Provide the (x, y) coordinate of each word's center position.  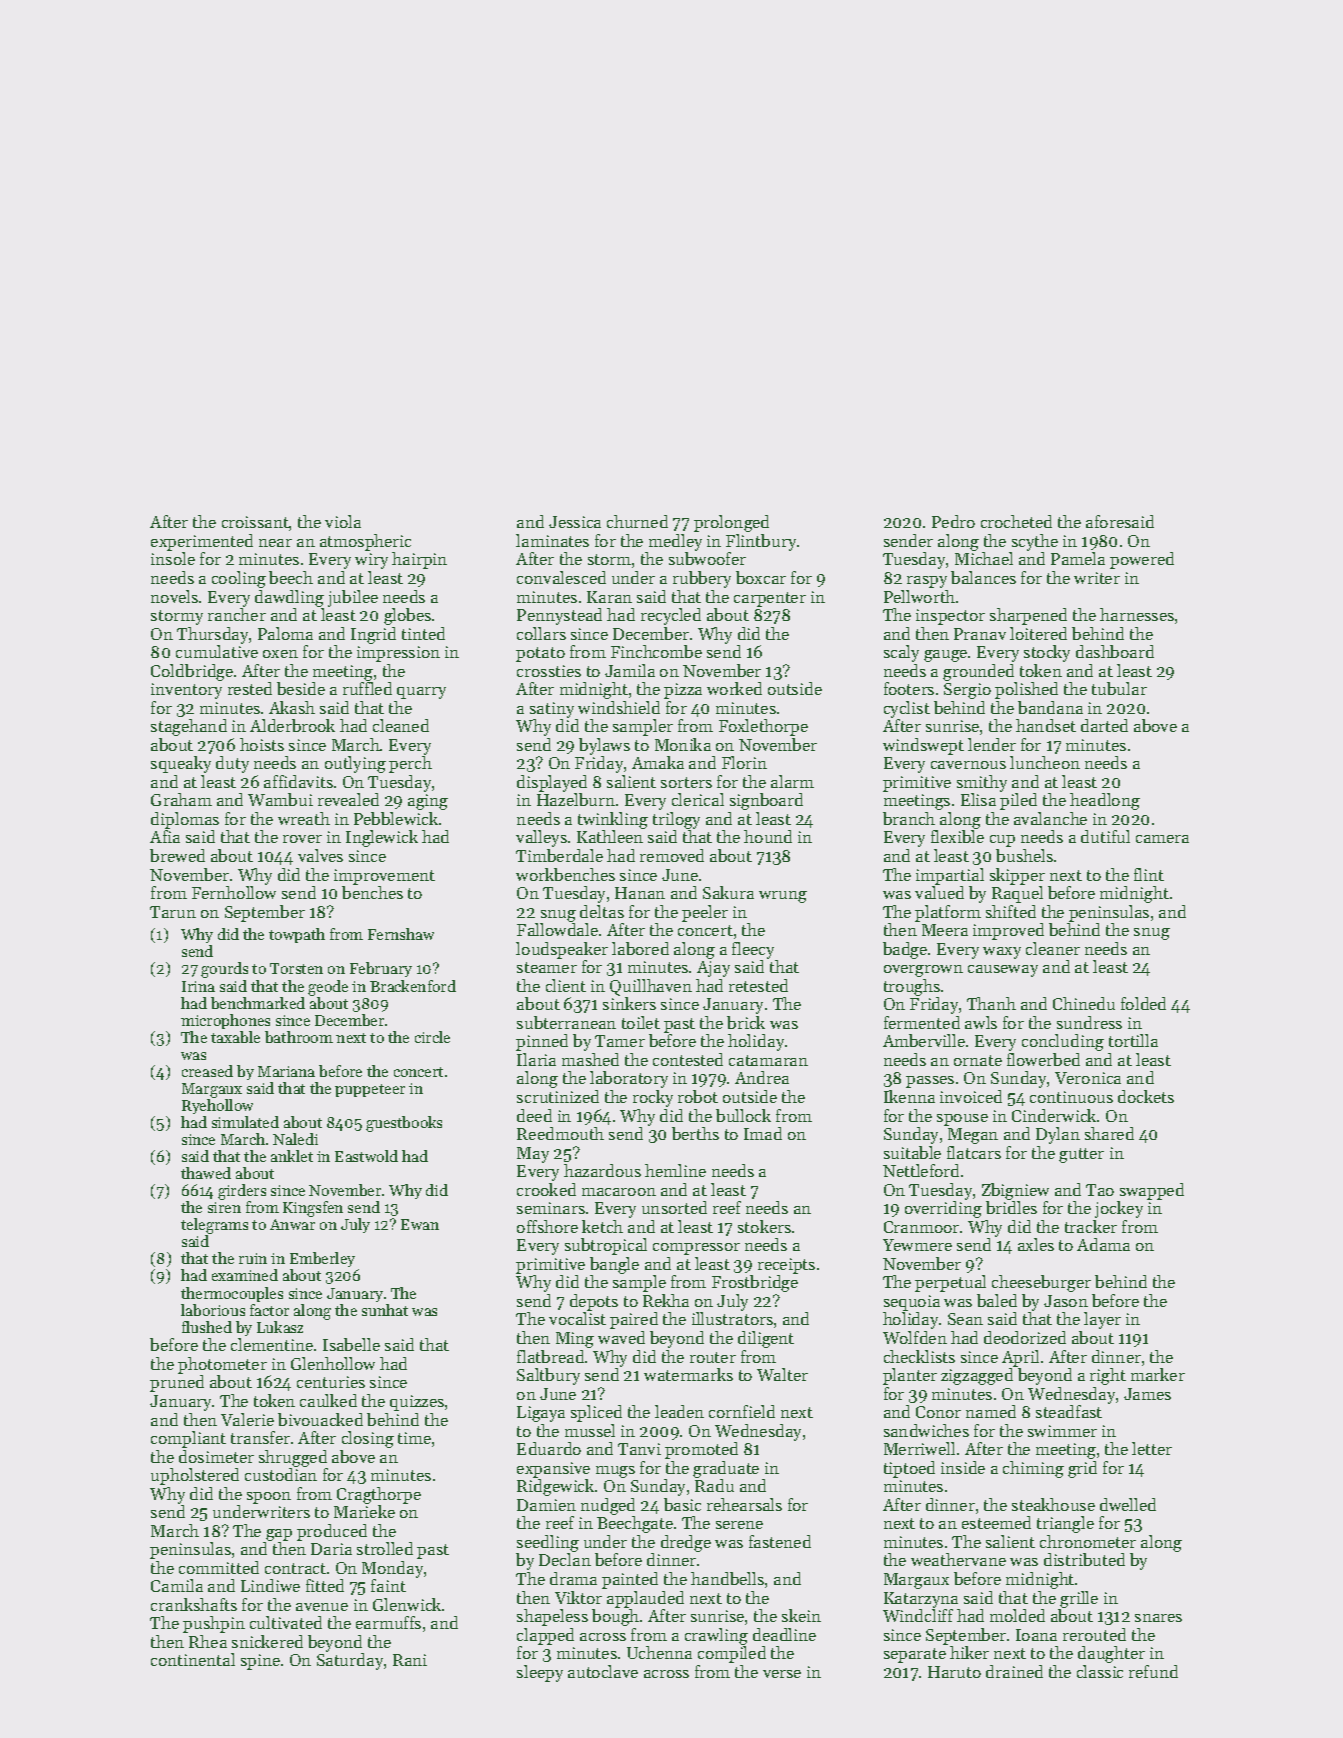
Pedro (953, 521)
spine (260, 1662)
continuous (1071, 1097)
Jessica (575, 522)
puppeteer (370, 1090)
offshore (547, 1226)
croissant (255, 522)
